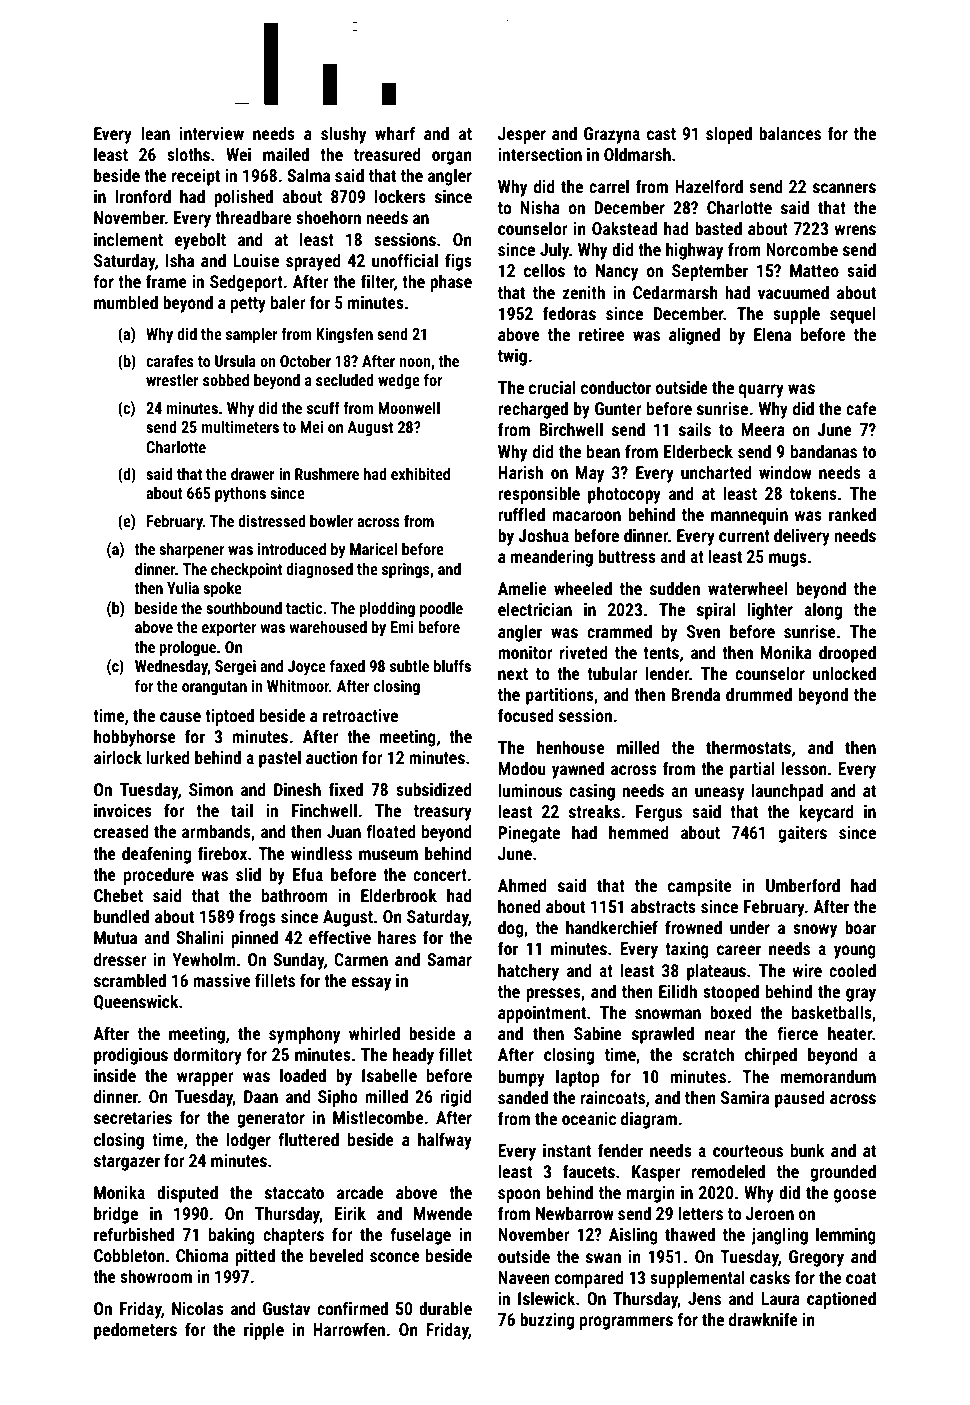 Image resolution: width=970 pixels, height=1405 pixels. What do you see at coordinates (391, 831) in the screenshot?
I see `floated` at bounding box center [391, 831].
